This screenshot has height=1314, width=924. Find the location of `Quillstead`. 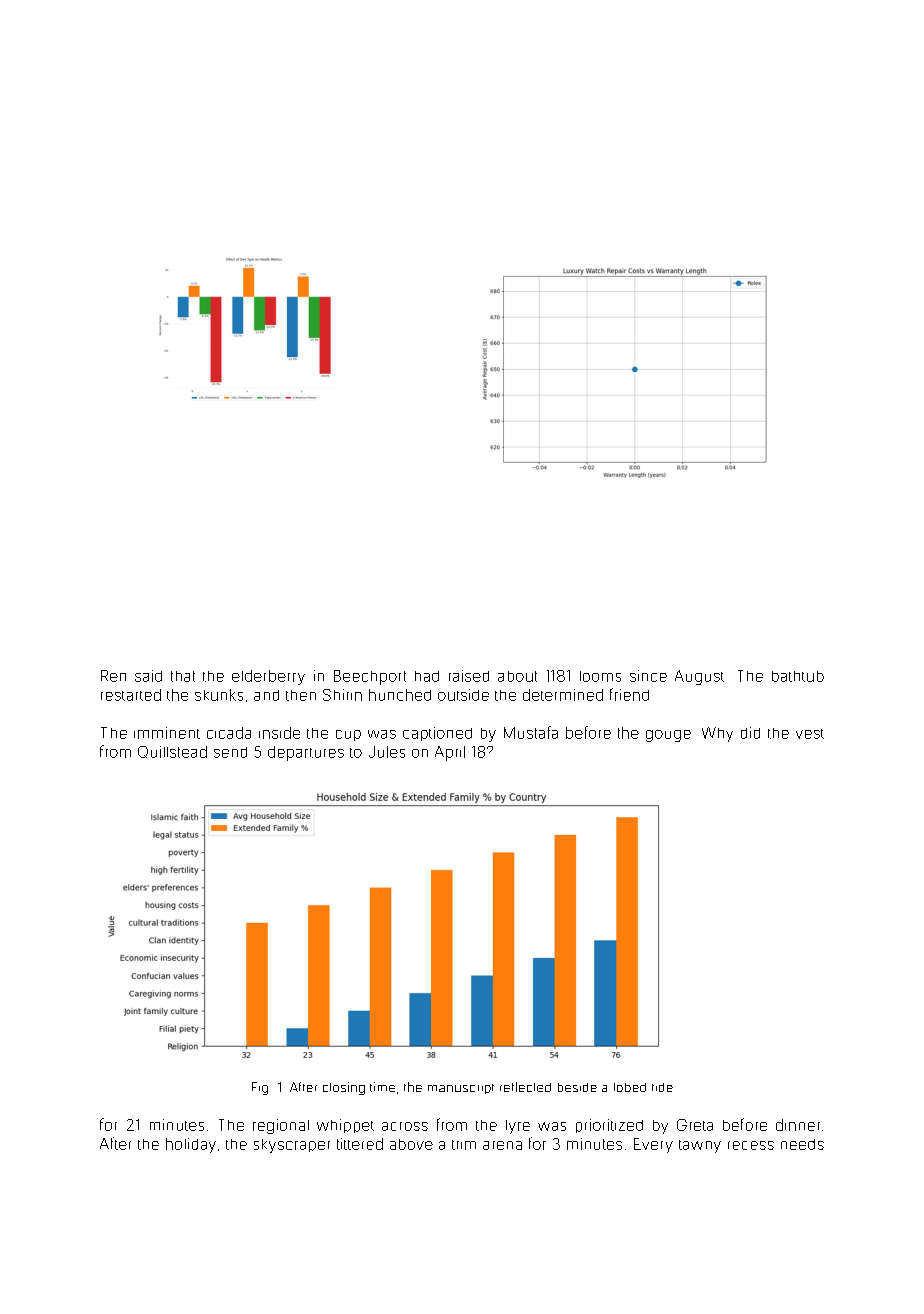

Quillstead is located at coordinates (172, 752).
